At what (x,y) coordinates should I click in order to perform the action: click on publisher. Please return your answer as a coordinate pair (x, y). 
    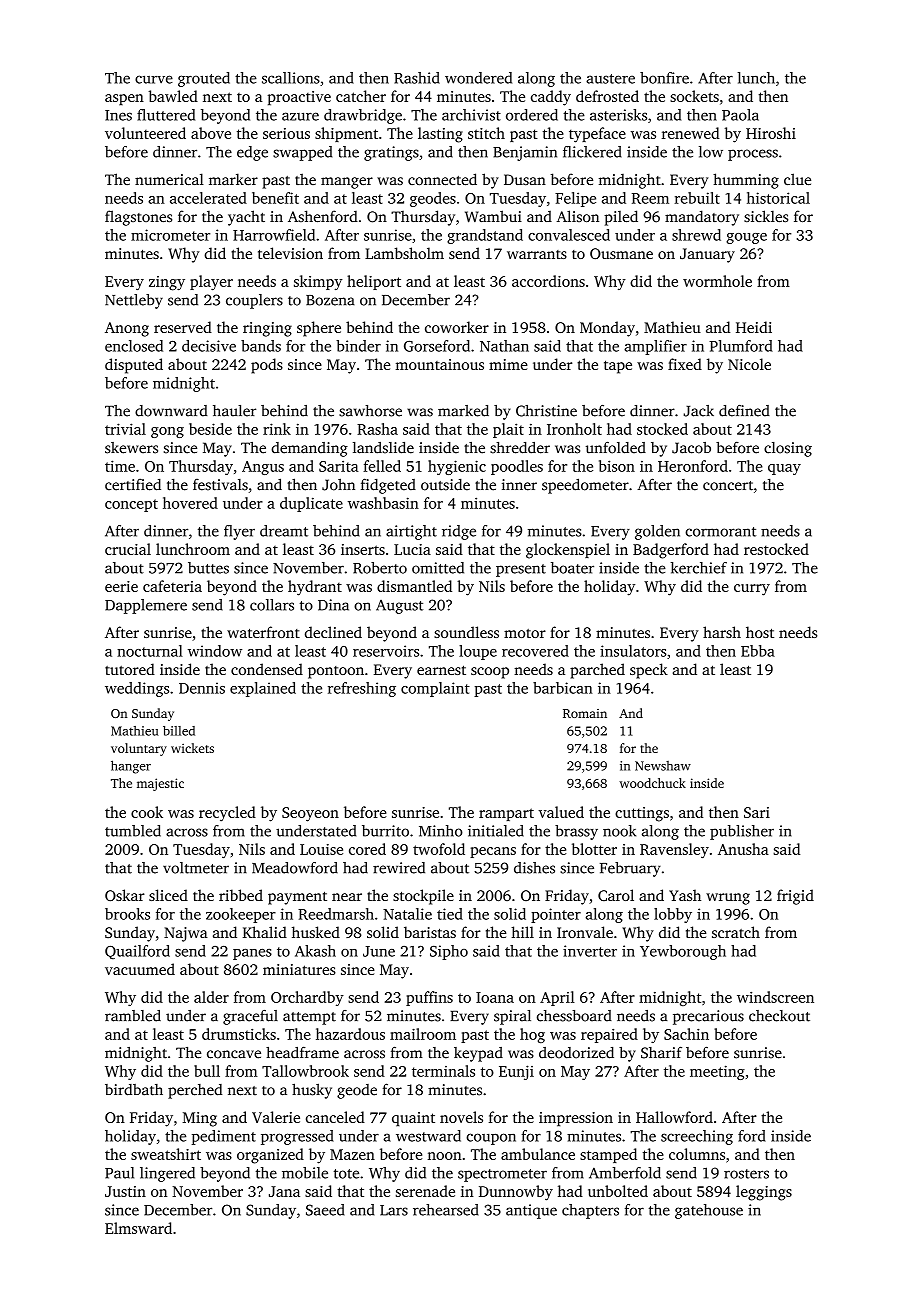
    Looking at the image, I should click on (742, 832).
